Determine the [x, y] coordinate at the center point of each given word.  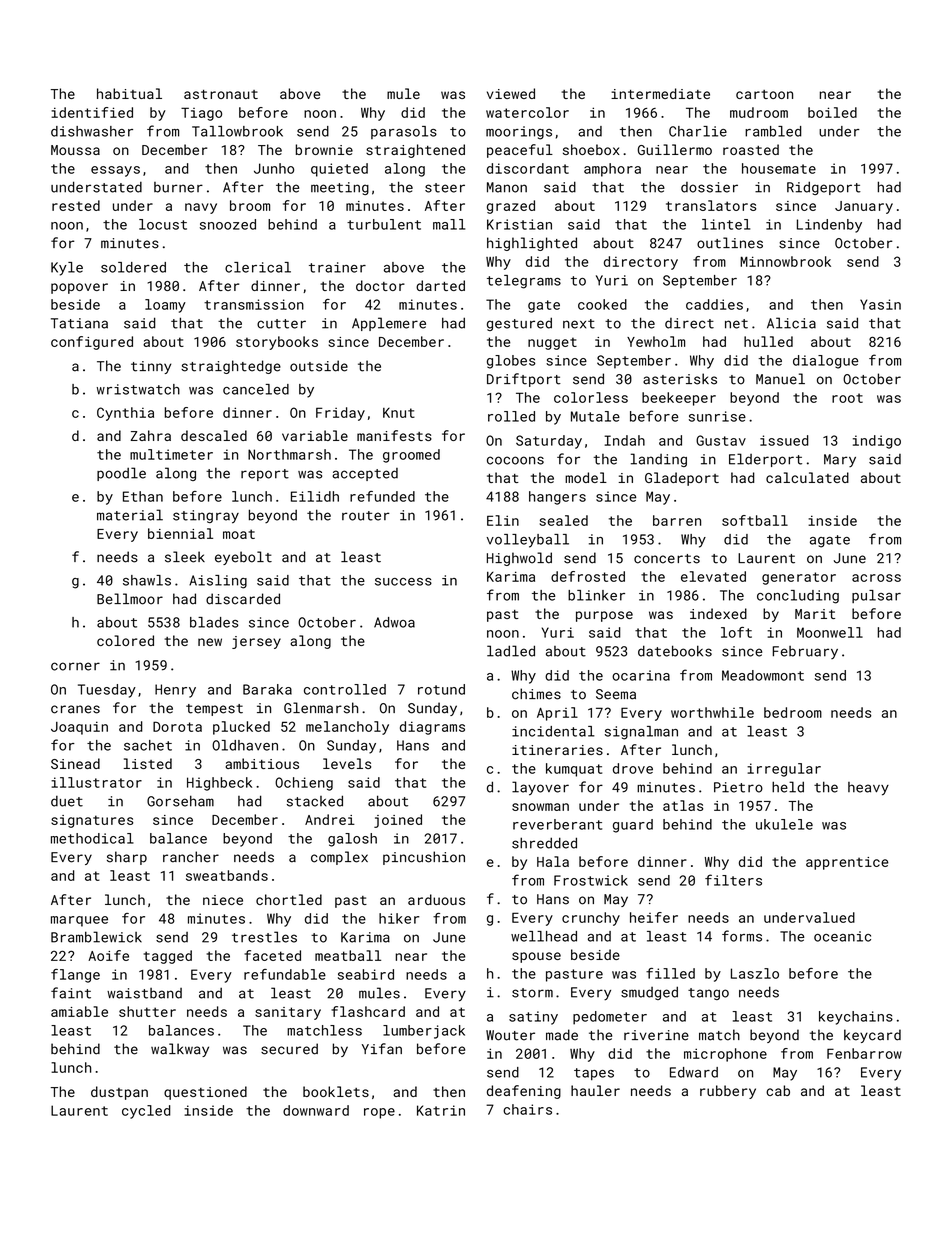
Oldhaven [245, 745]
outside [319, 366]
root [847, 398]
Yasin [880, 304]
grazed [511, 207]
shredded [544, 843]
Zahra [151, 435]
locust [163, 224]
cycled [146, 1112]
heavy [868, 789]
